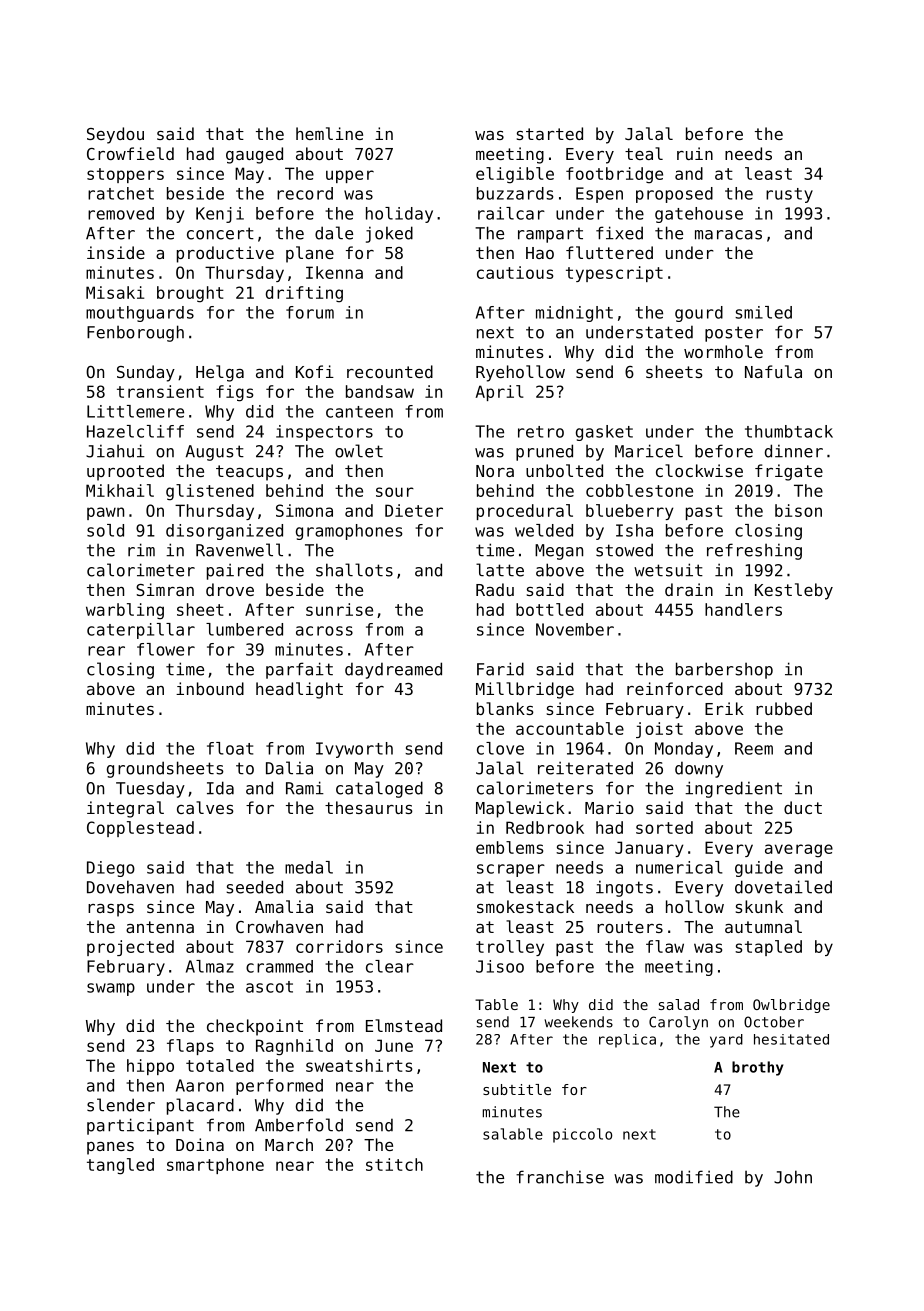 The image size is (924, 1311). What do you see at coordinates (115, 292) in the screenshot?
I see `Misaki` at bounding box center [115, 292].
